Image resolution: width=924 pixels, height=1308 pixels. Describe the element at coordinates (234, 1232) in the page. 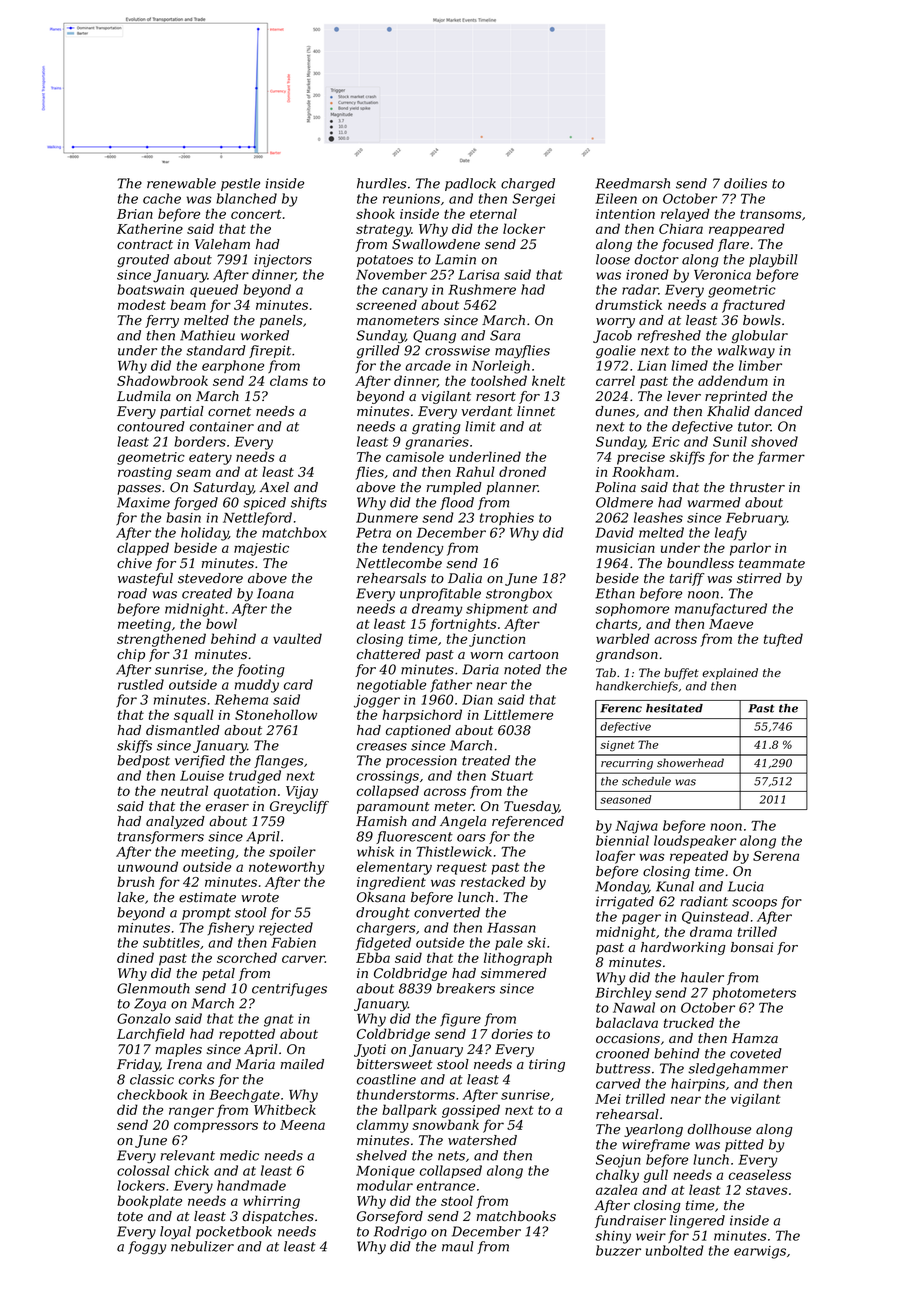

I see `pocketbook` at that location.
